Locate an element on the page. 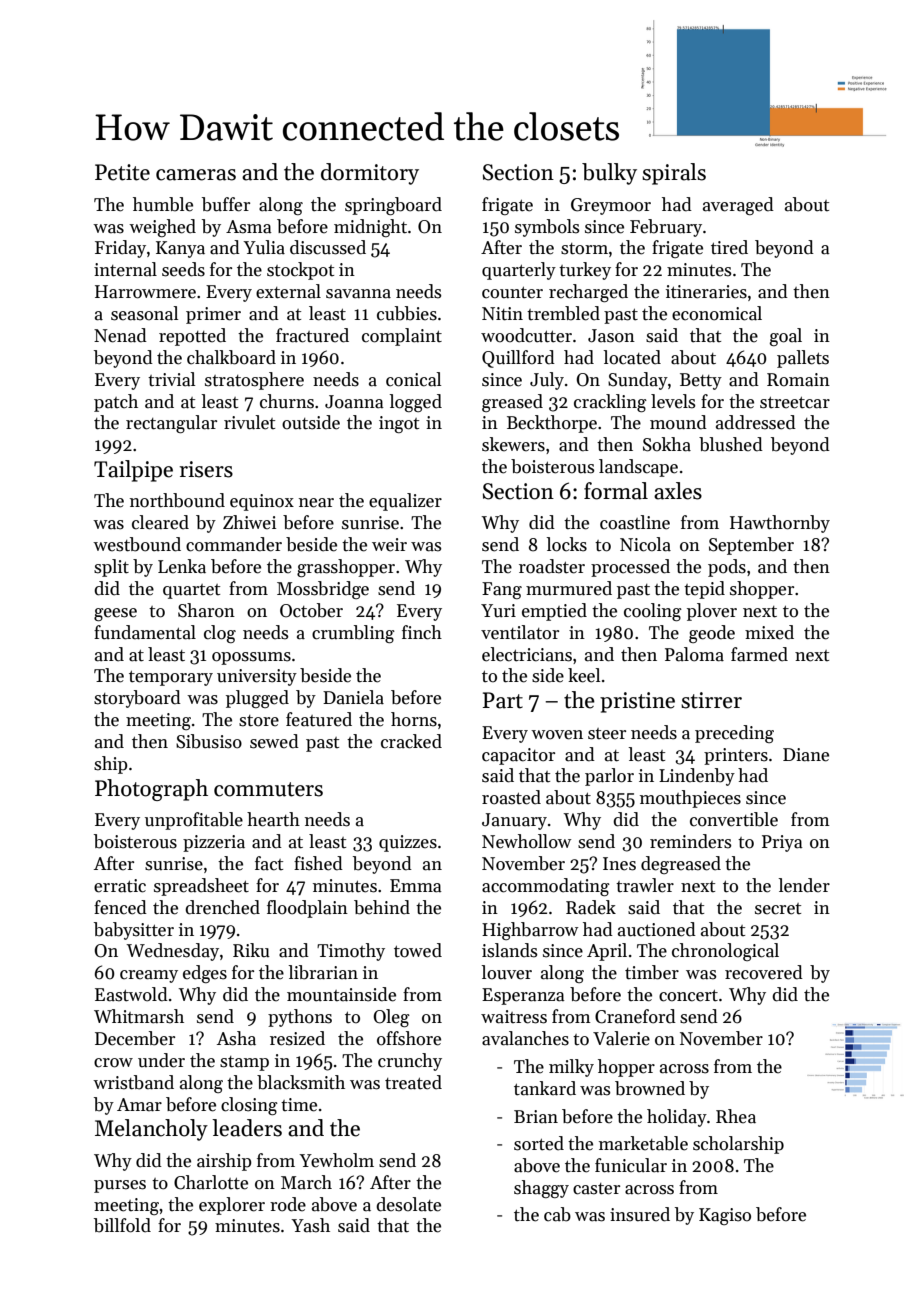 The height and width of the page is (1314, 924). Asma is located at coordinates (249, 227).
